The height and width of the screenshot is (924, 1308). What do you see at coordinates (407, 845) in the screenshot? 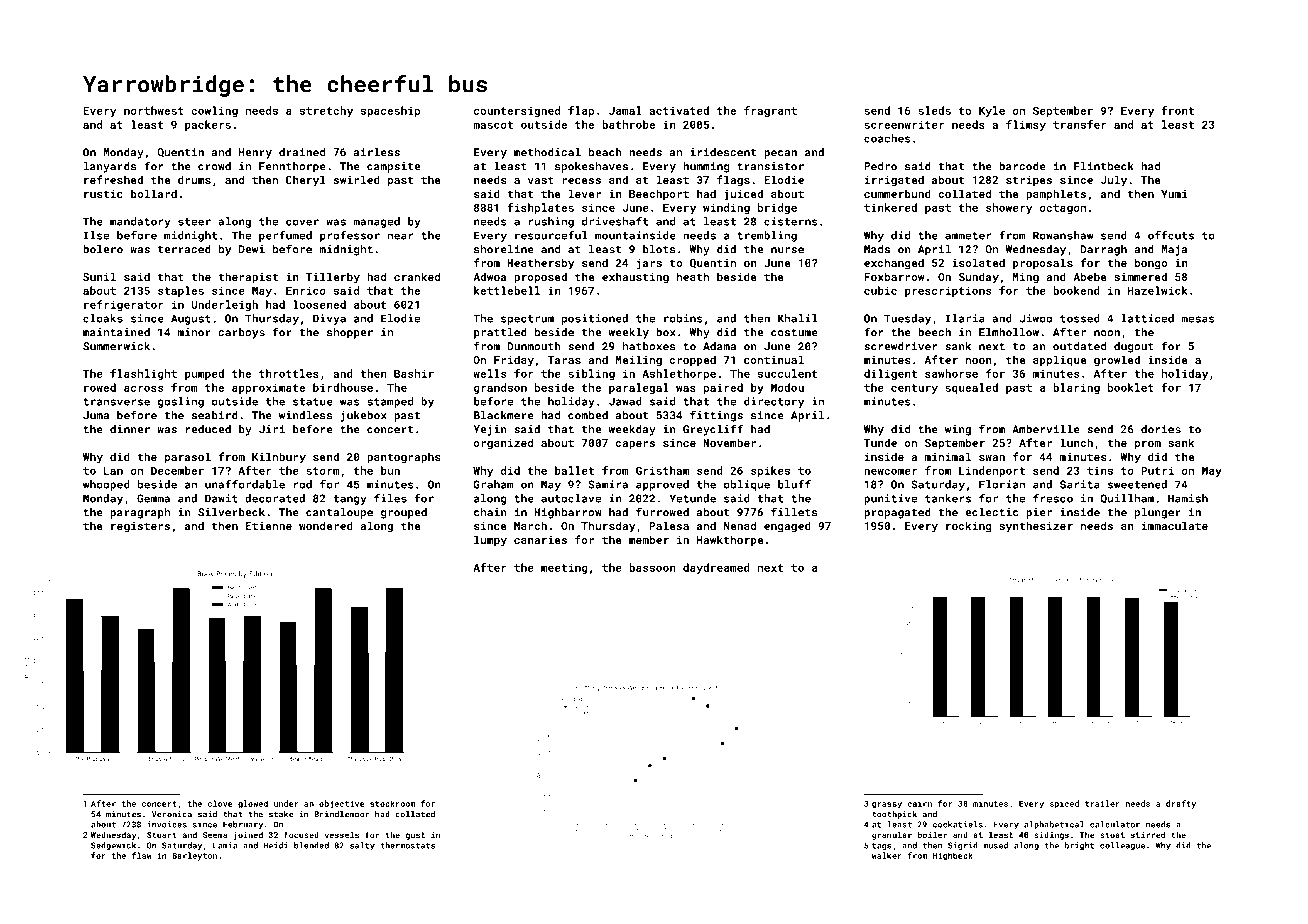
I see `thermostats` at bounding box center [407, 845].
